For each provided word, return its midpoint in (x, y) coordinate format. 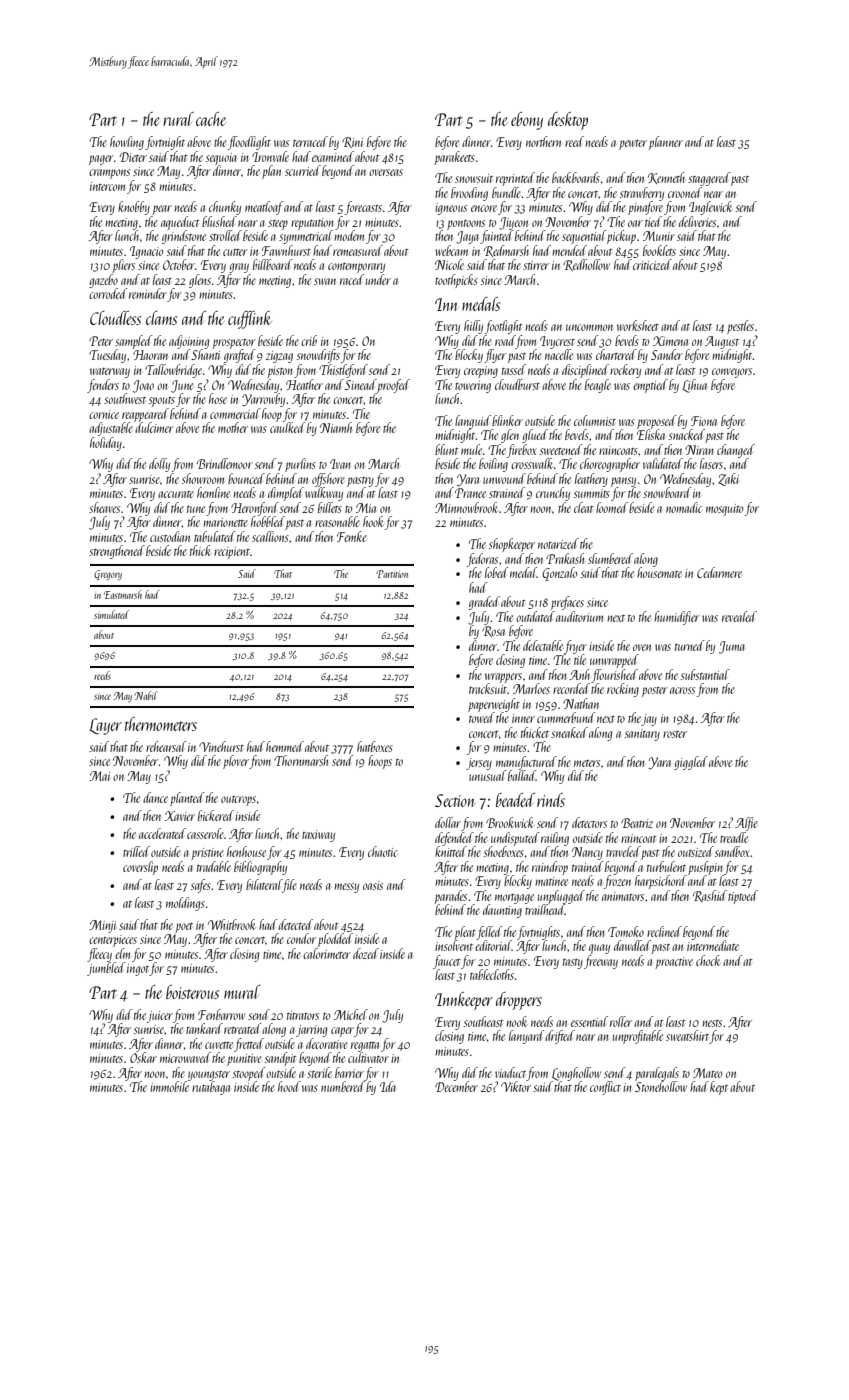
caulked (288, 427)
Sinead (361, 384)
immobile (169, 1086)
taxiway (318, 836)
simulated (111, 614)
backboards (576, 177)
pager (101, 160)
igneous (451, 209)
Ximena (670, 341)
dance (155, 797)
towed (482, 717)
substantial (705, 674)
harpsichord (661, 882)
